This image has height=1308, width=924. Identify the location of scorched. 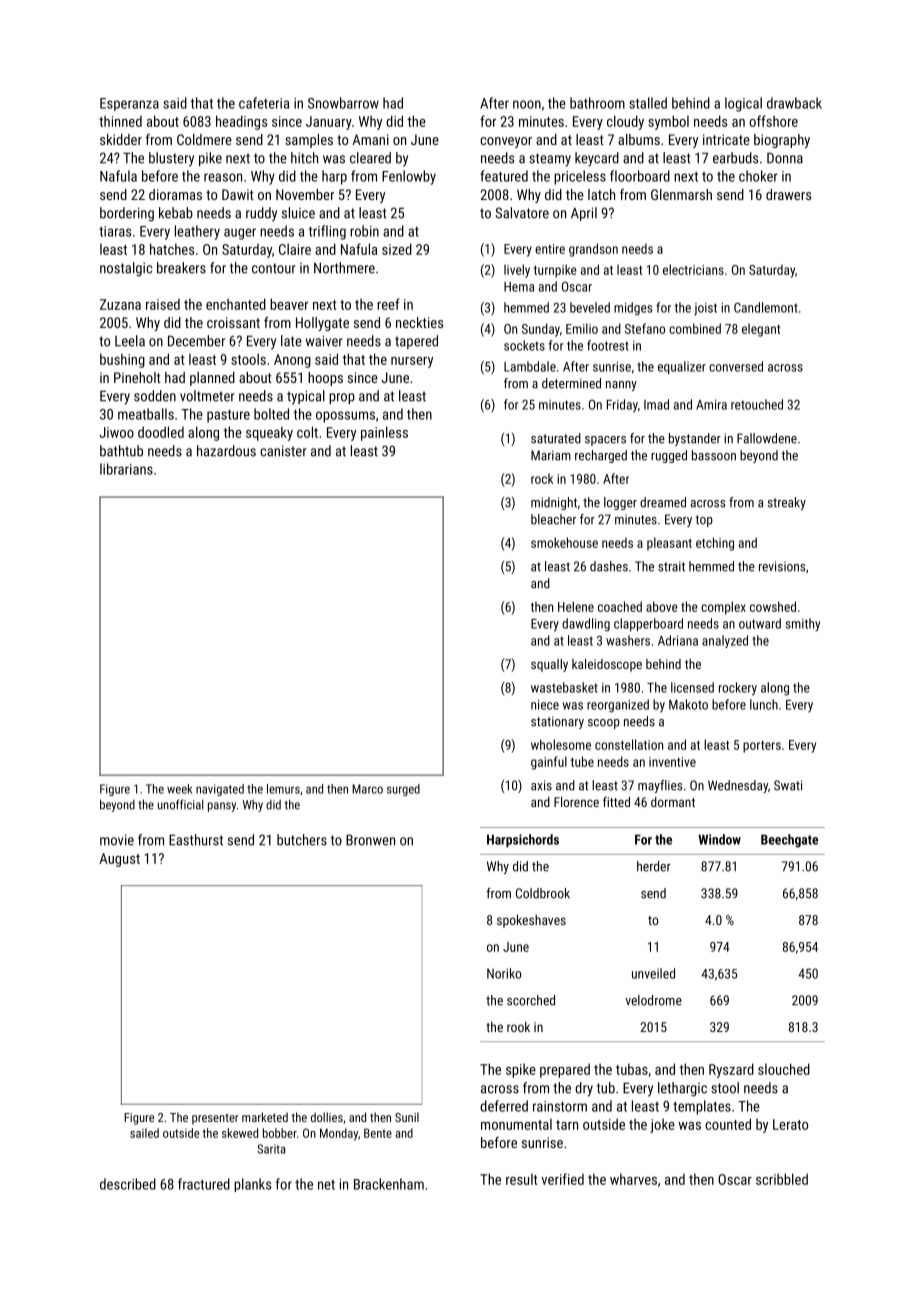
(531, 1000).
